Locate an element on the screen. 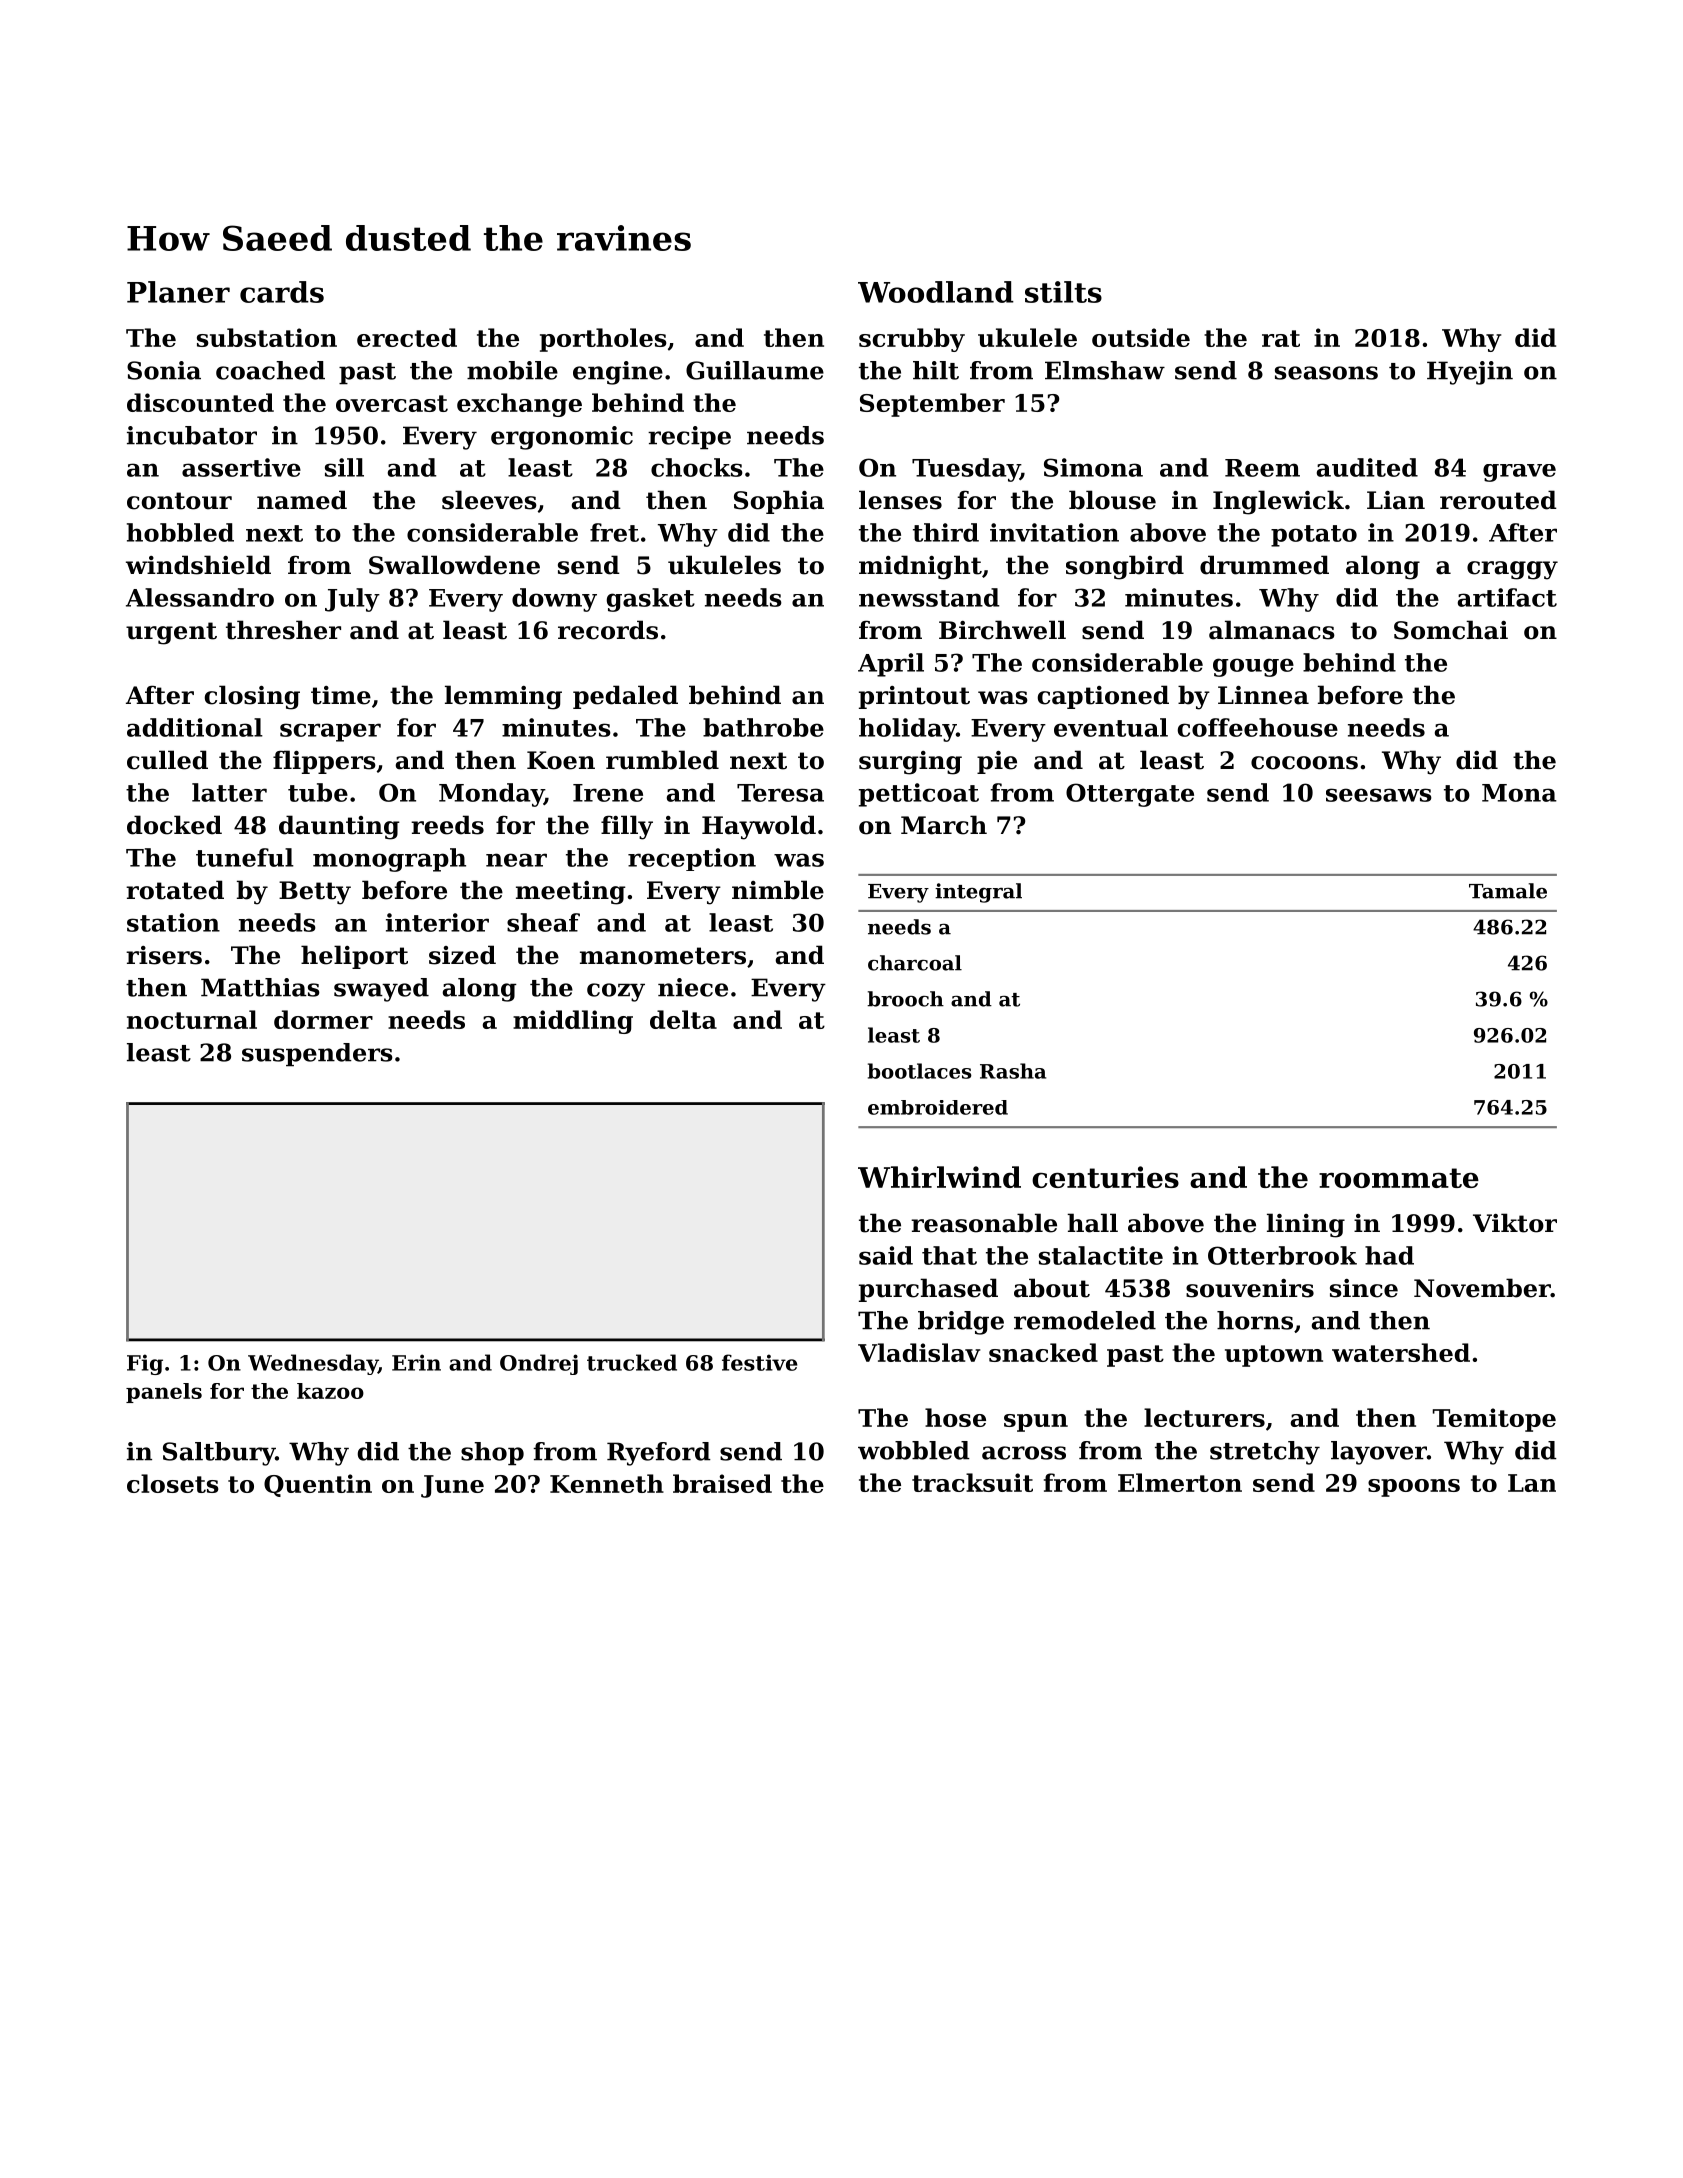 This screenshot has width=1683, height=2178. suspenders is located at coordinates (317, 1055).
